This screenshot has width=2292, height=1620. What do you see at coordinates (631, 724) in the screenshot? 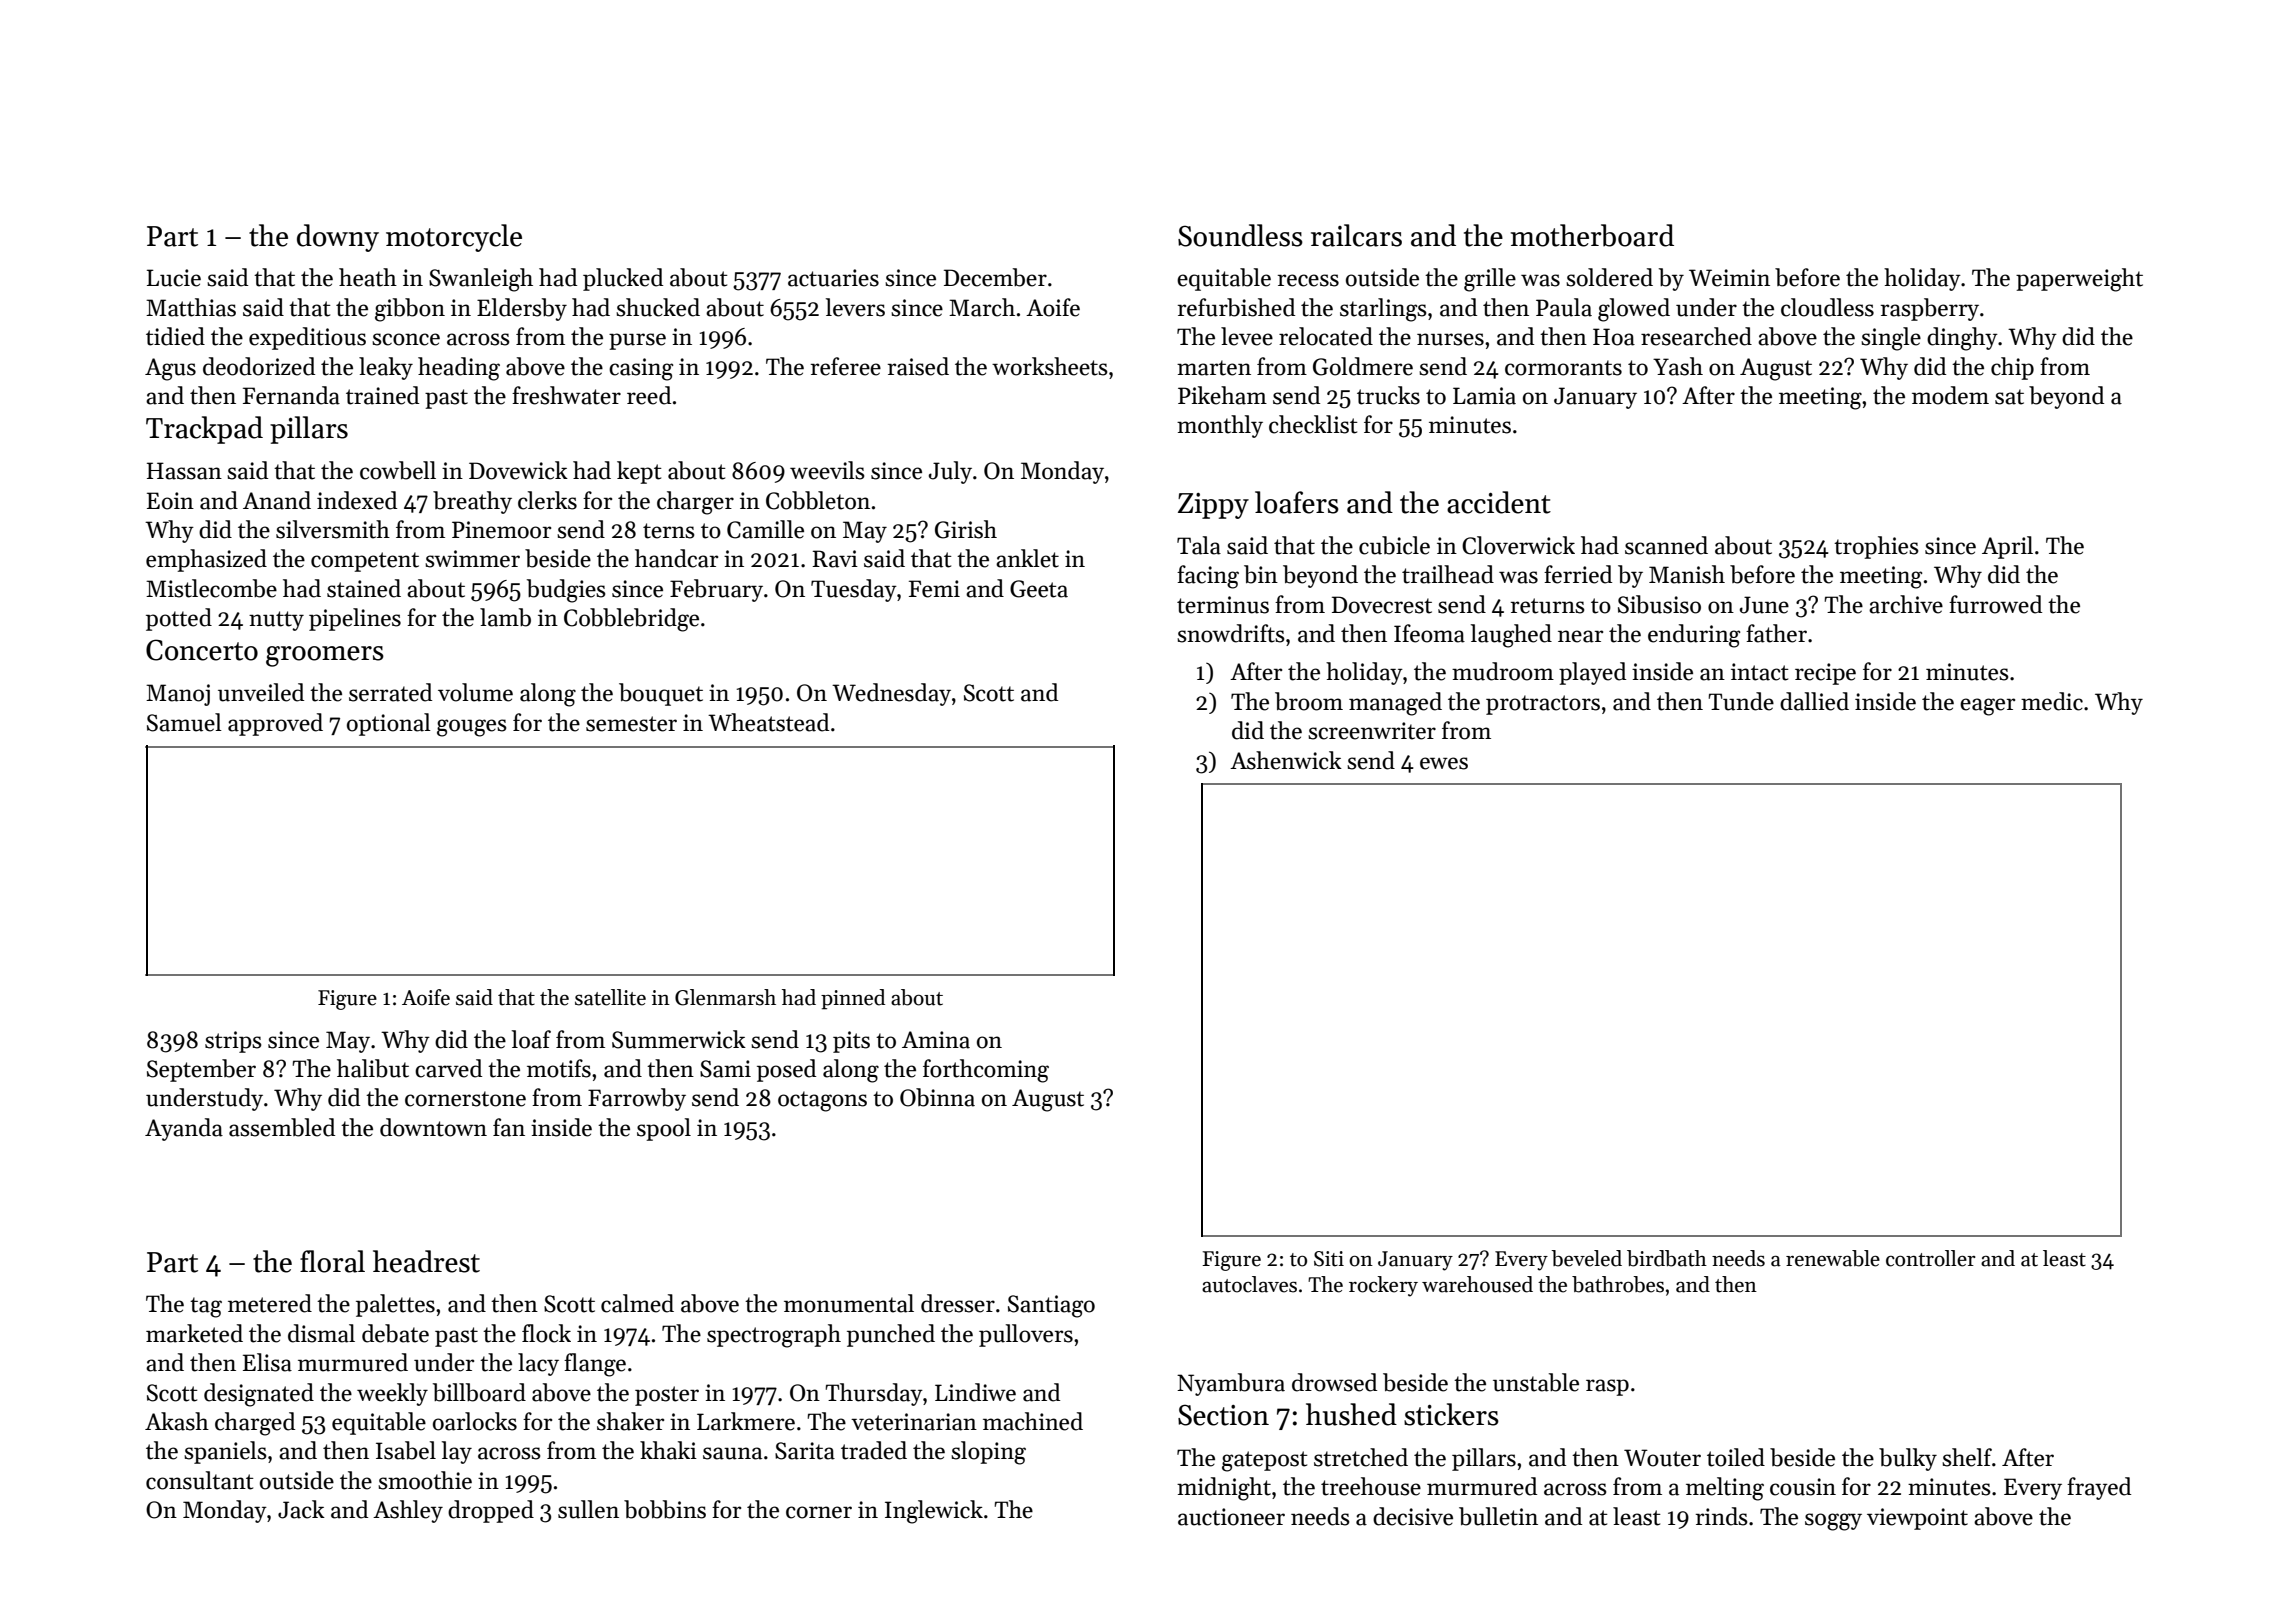
I see `semester` at bounding box center [631, 724].
